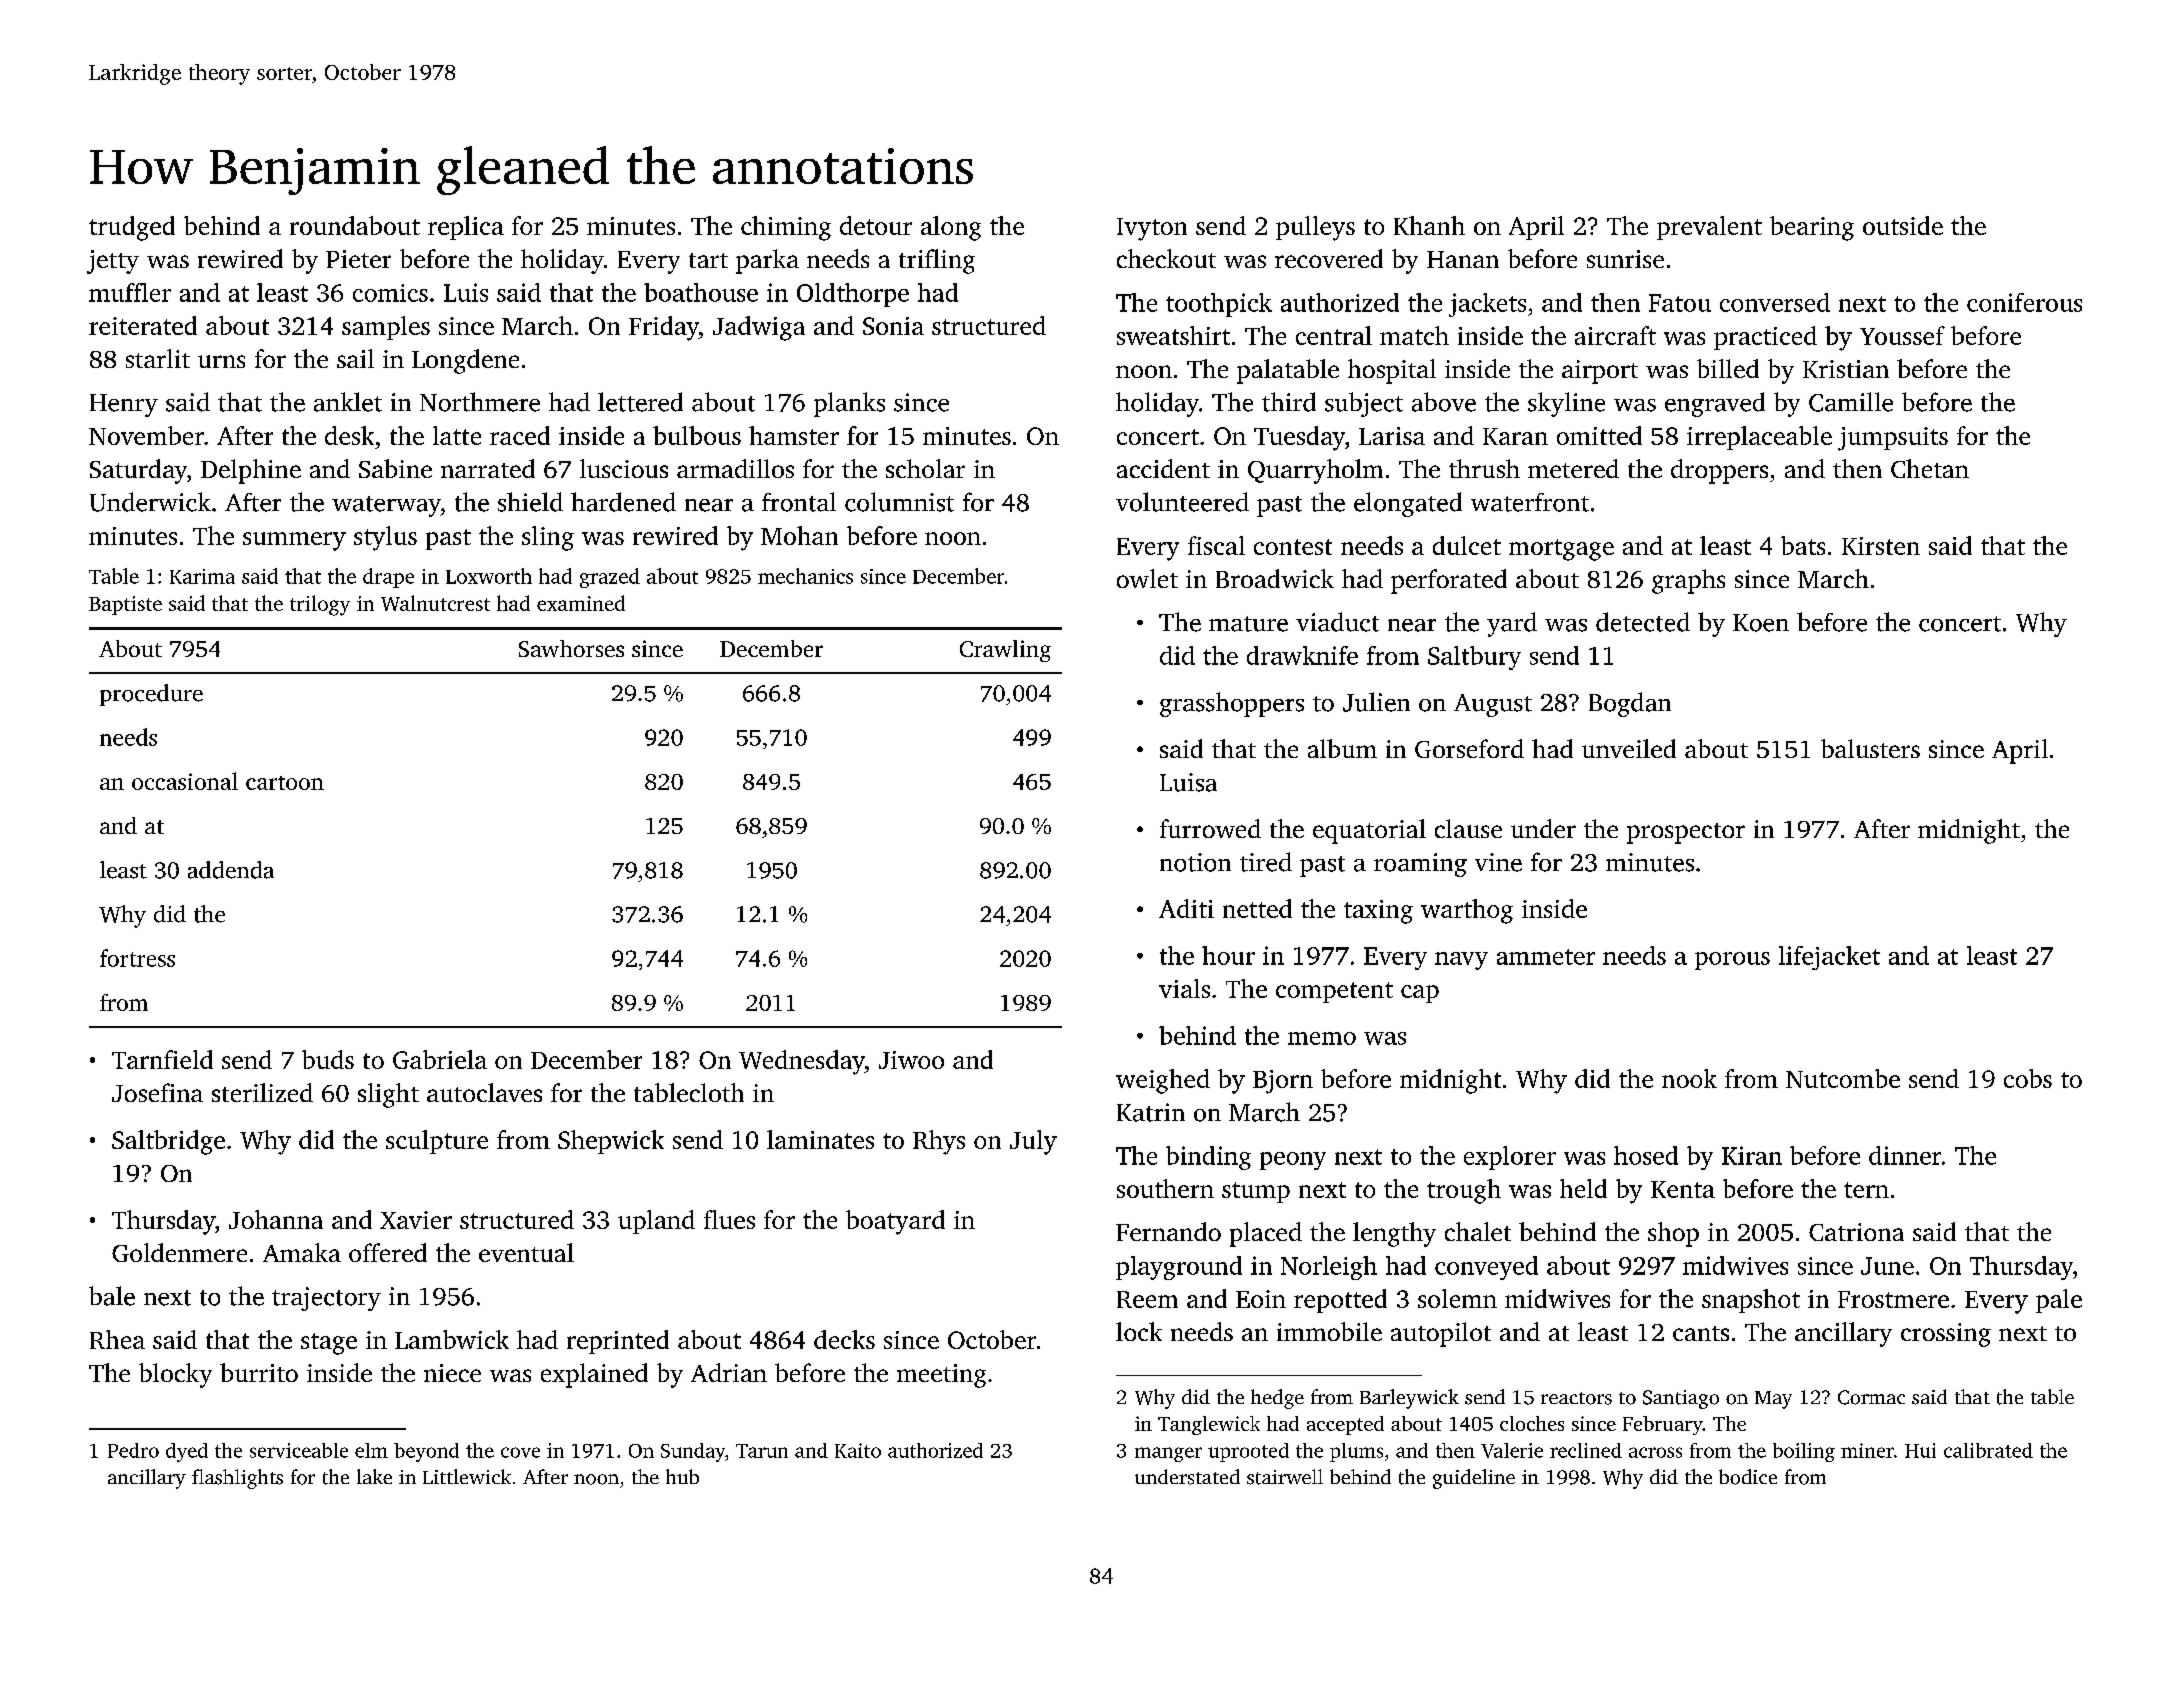 Image resolution: width=2178 pixels, height=1683 pixels. I want to click on trudged, so click(132, 228).
